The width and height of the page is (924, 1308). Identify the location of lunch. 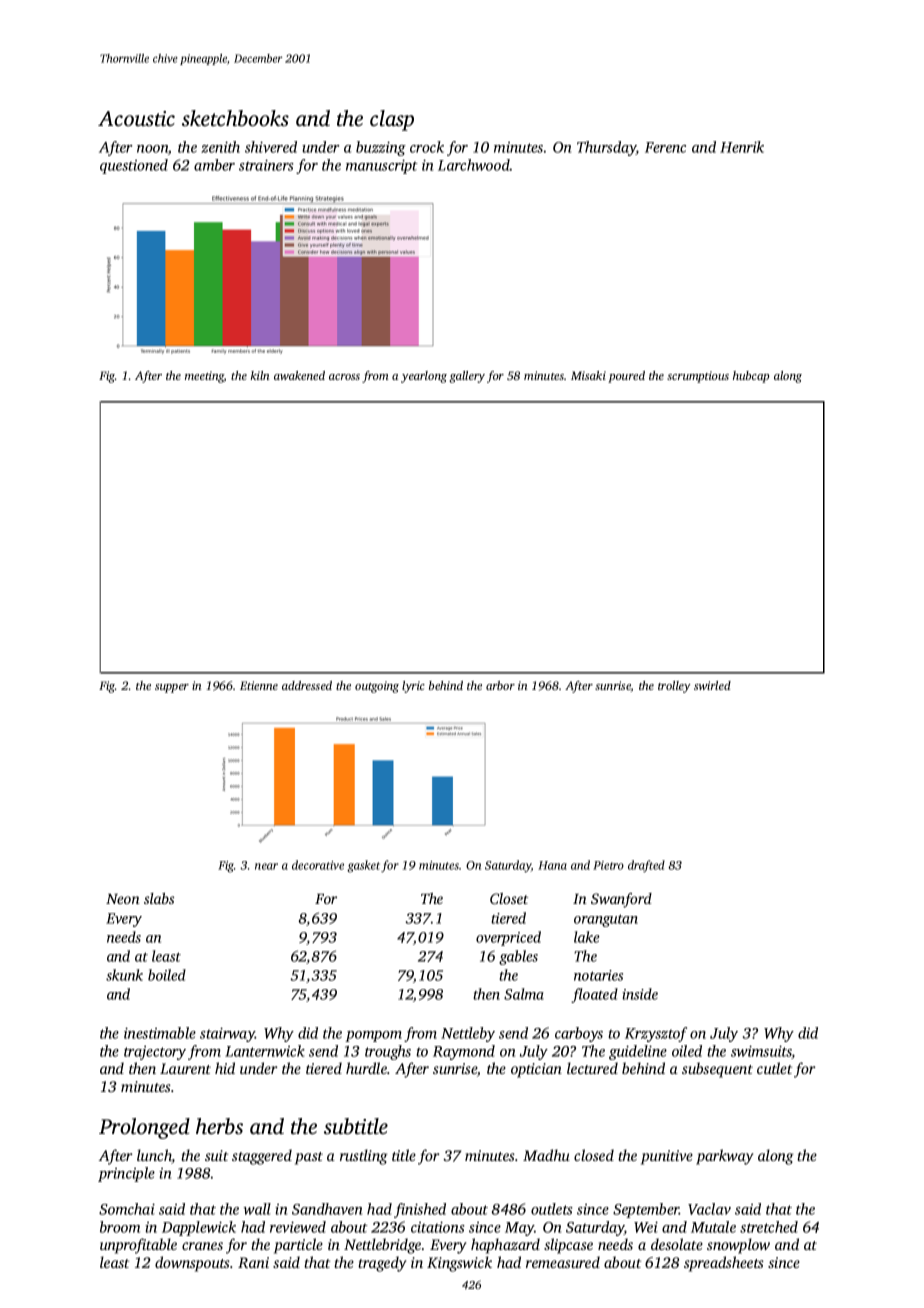
(154, 1156).
